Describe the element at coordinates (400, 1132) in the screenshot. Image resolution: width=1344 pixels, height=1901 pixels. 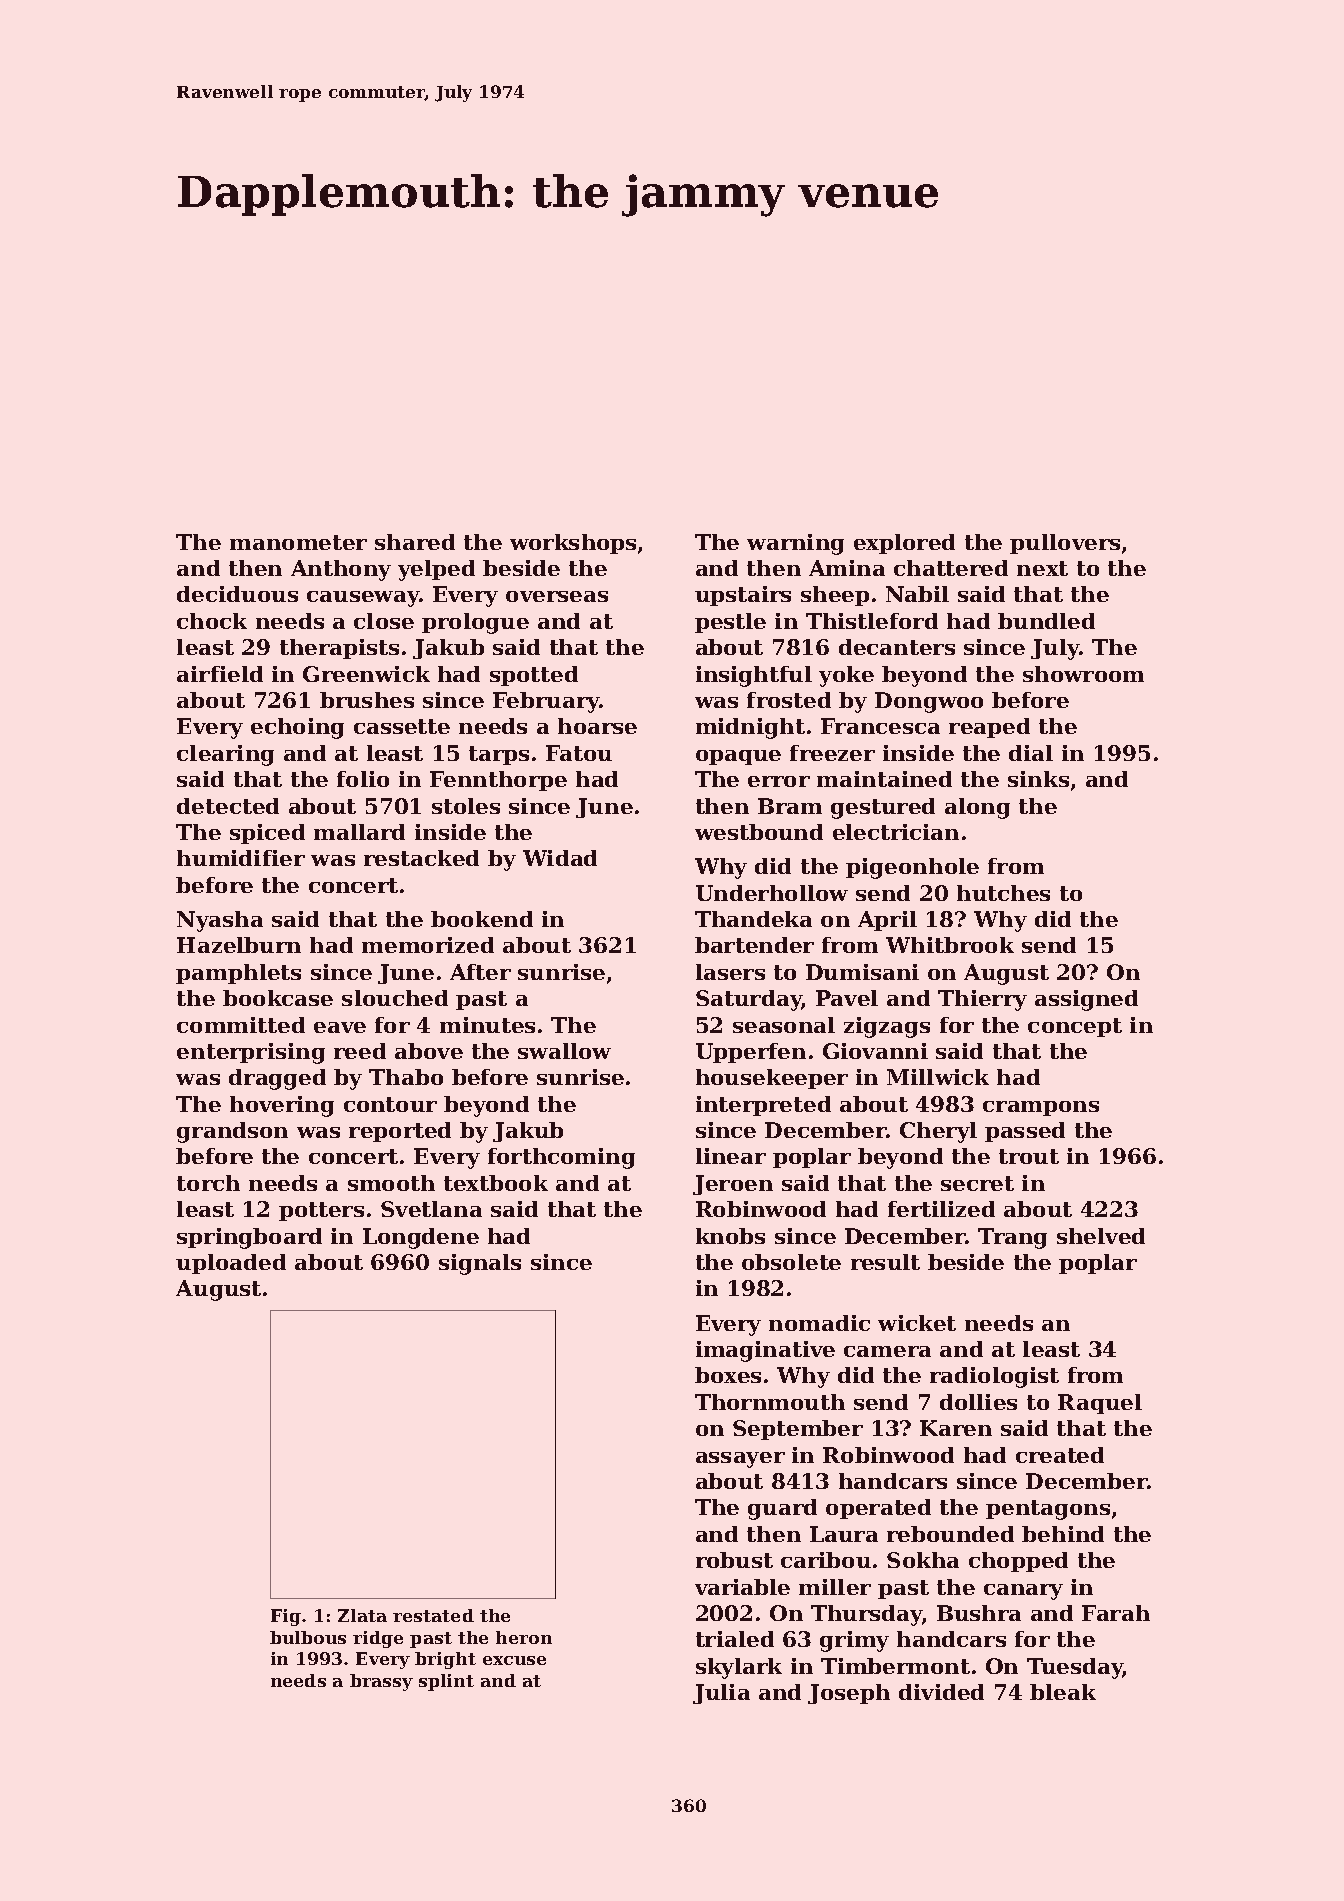
I see `reported` at that location.
